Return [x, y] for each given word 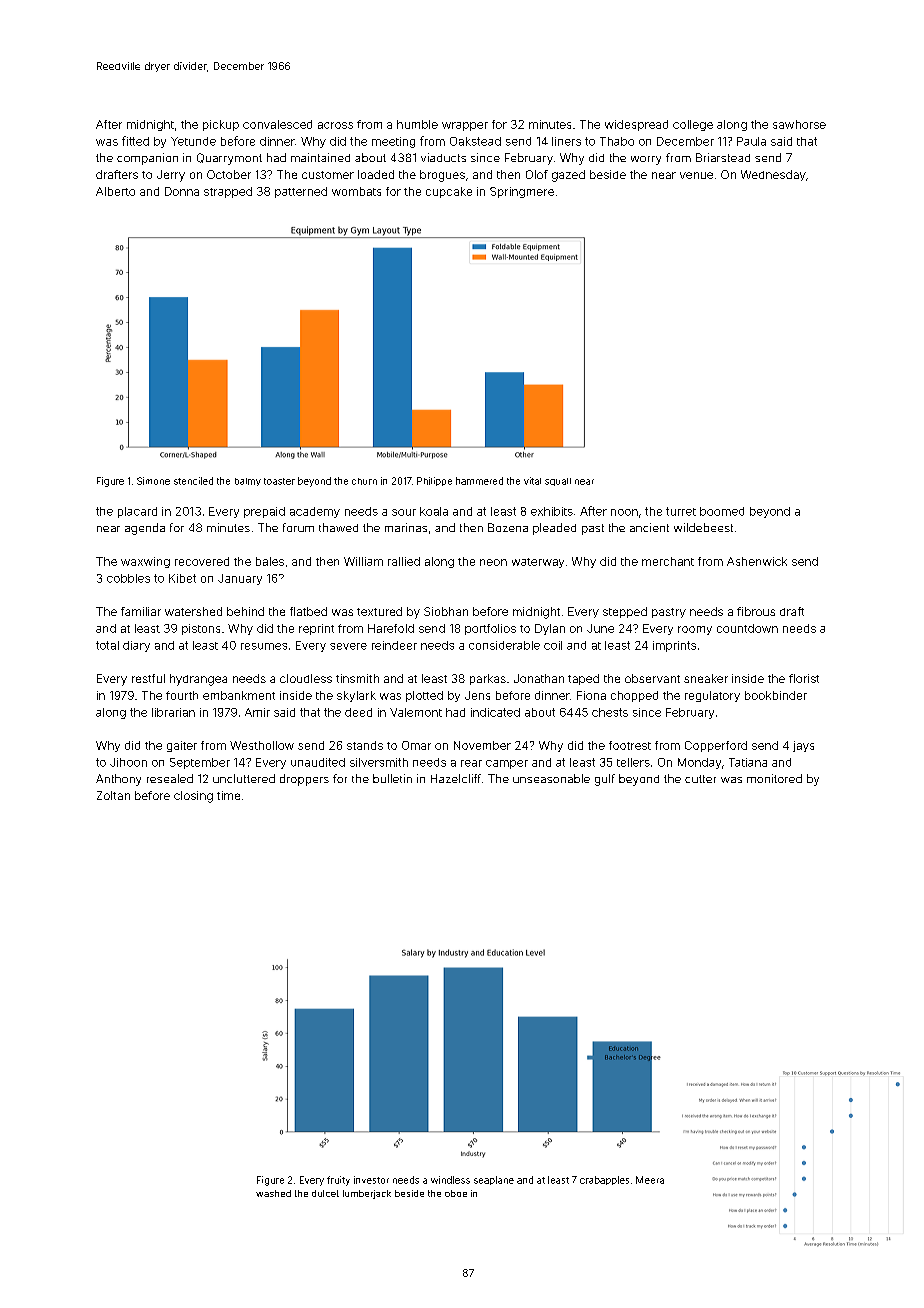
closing [193, 797]
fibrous [756, 611]
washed [273, 1193]
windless [450, 1180]
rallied [404, 561]
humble [417, 124]
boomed [722, 511]
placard [137, 512]
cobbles [128, 578]
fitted [135, 141]
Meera [650, 1180]
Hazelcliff [456, 778]
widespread [636, 125]
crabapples [604, 1180]
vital [532, 481]
